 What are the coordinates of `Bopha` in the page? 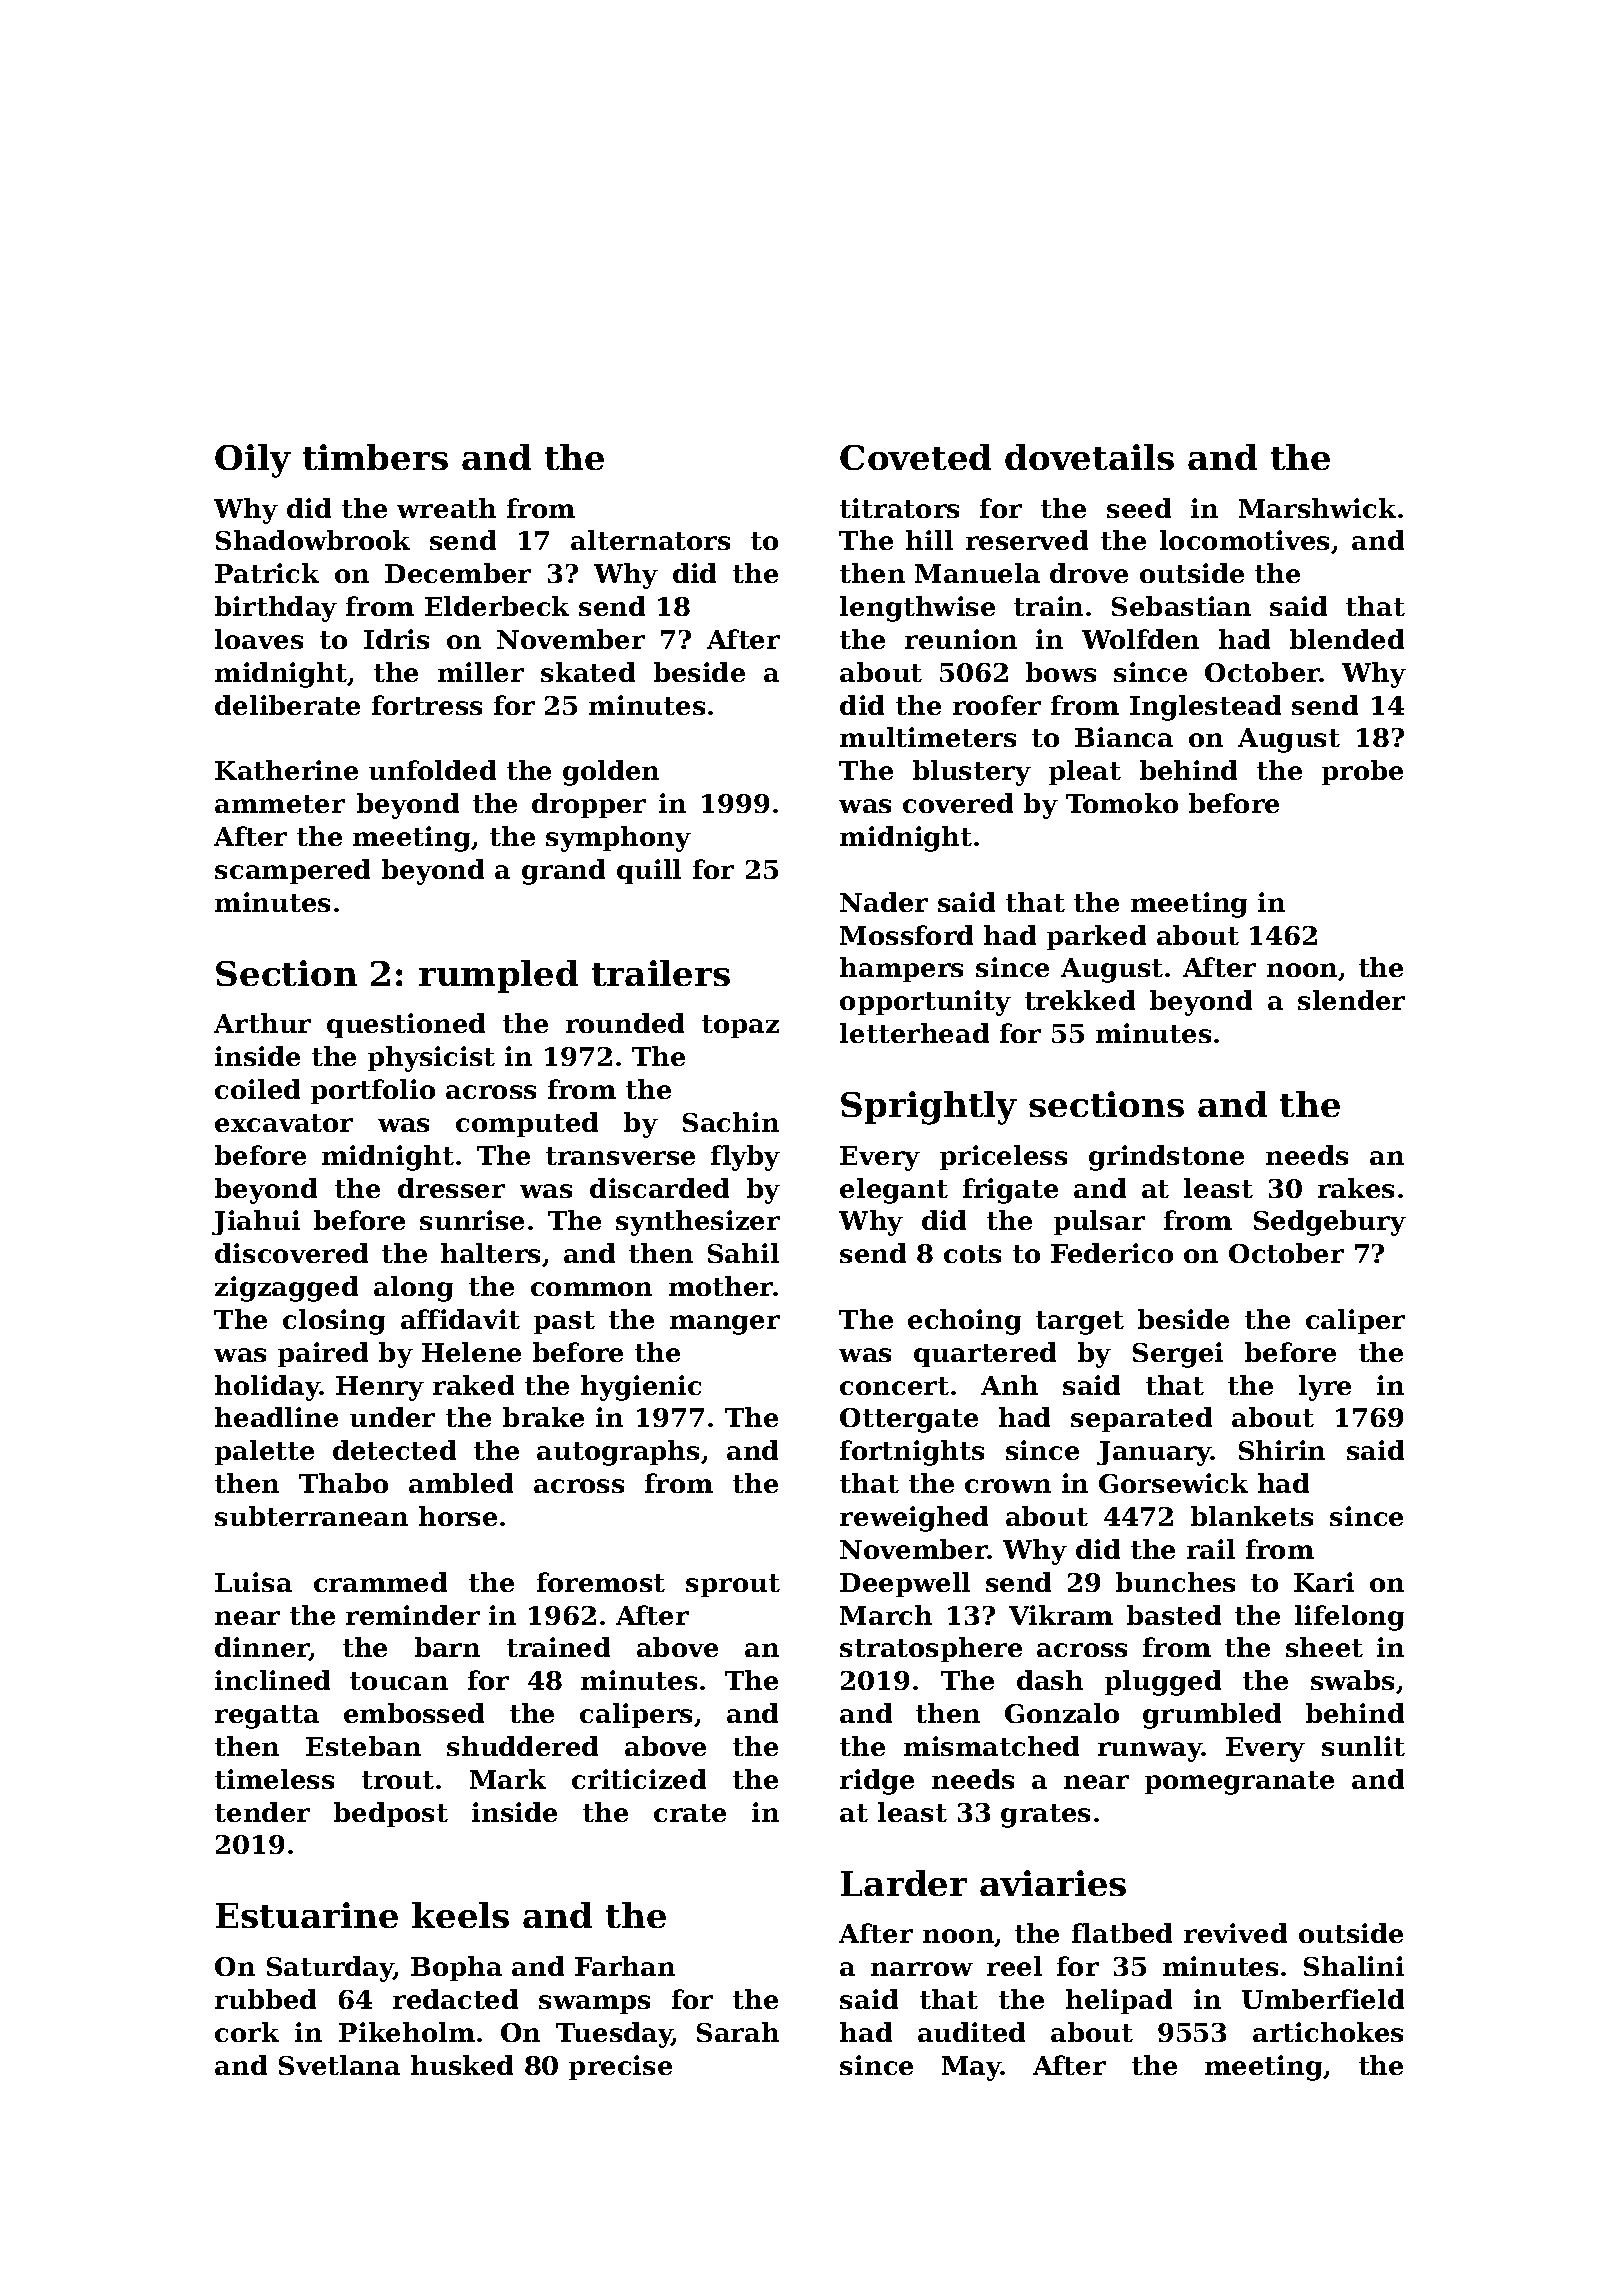 It's located at (456, 1968).
